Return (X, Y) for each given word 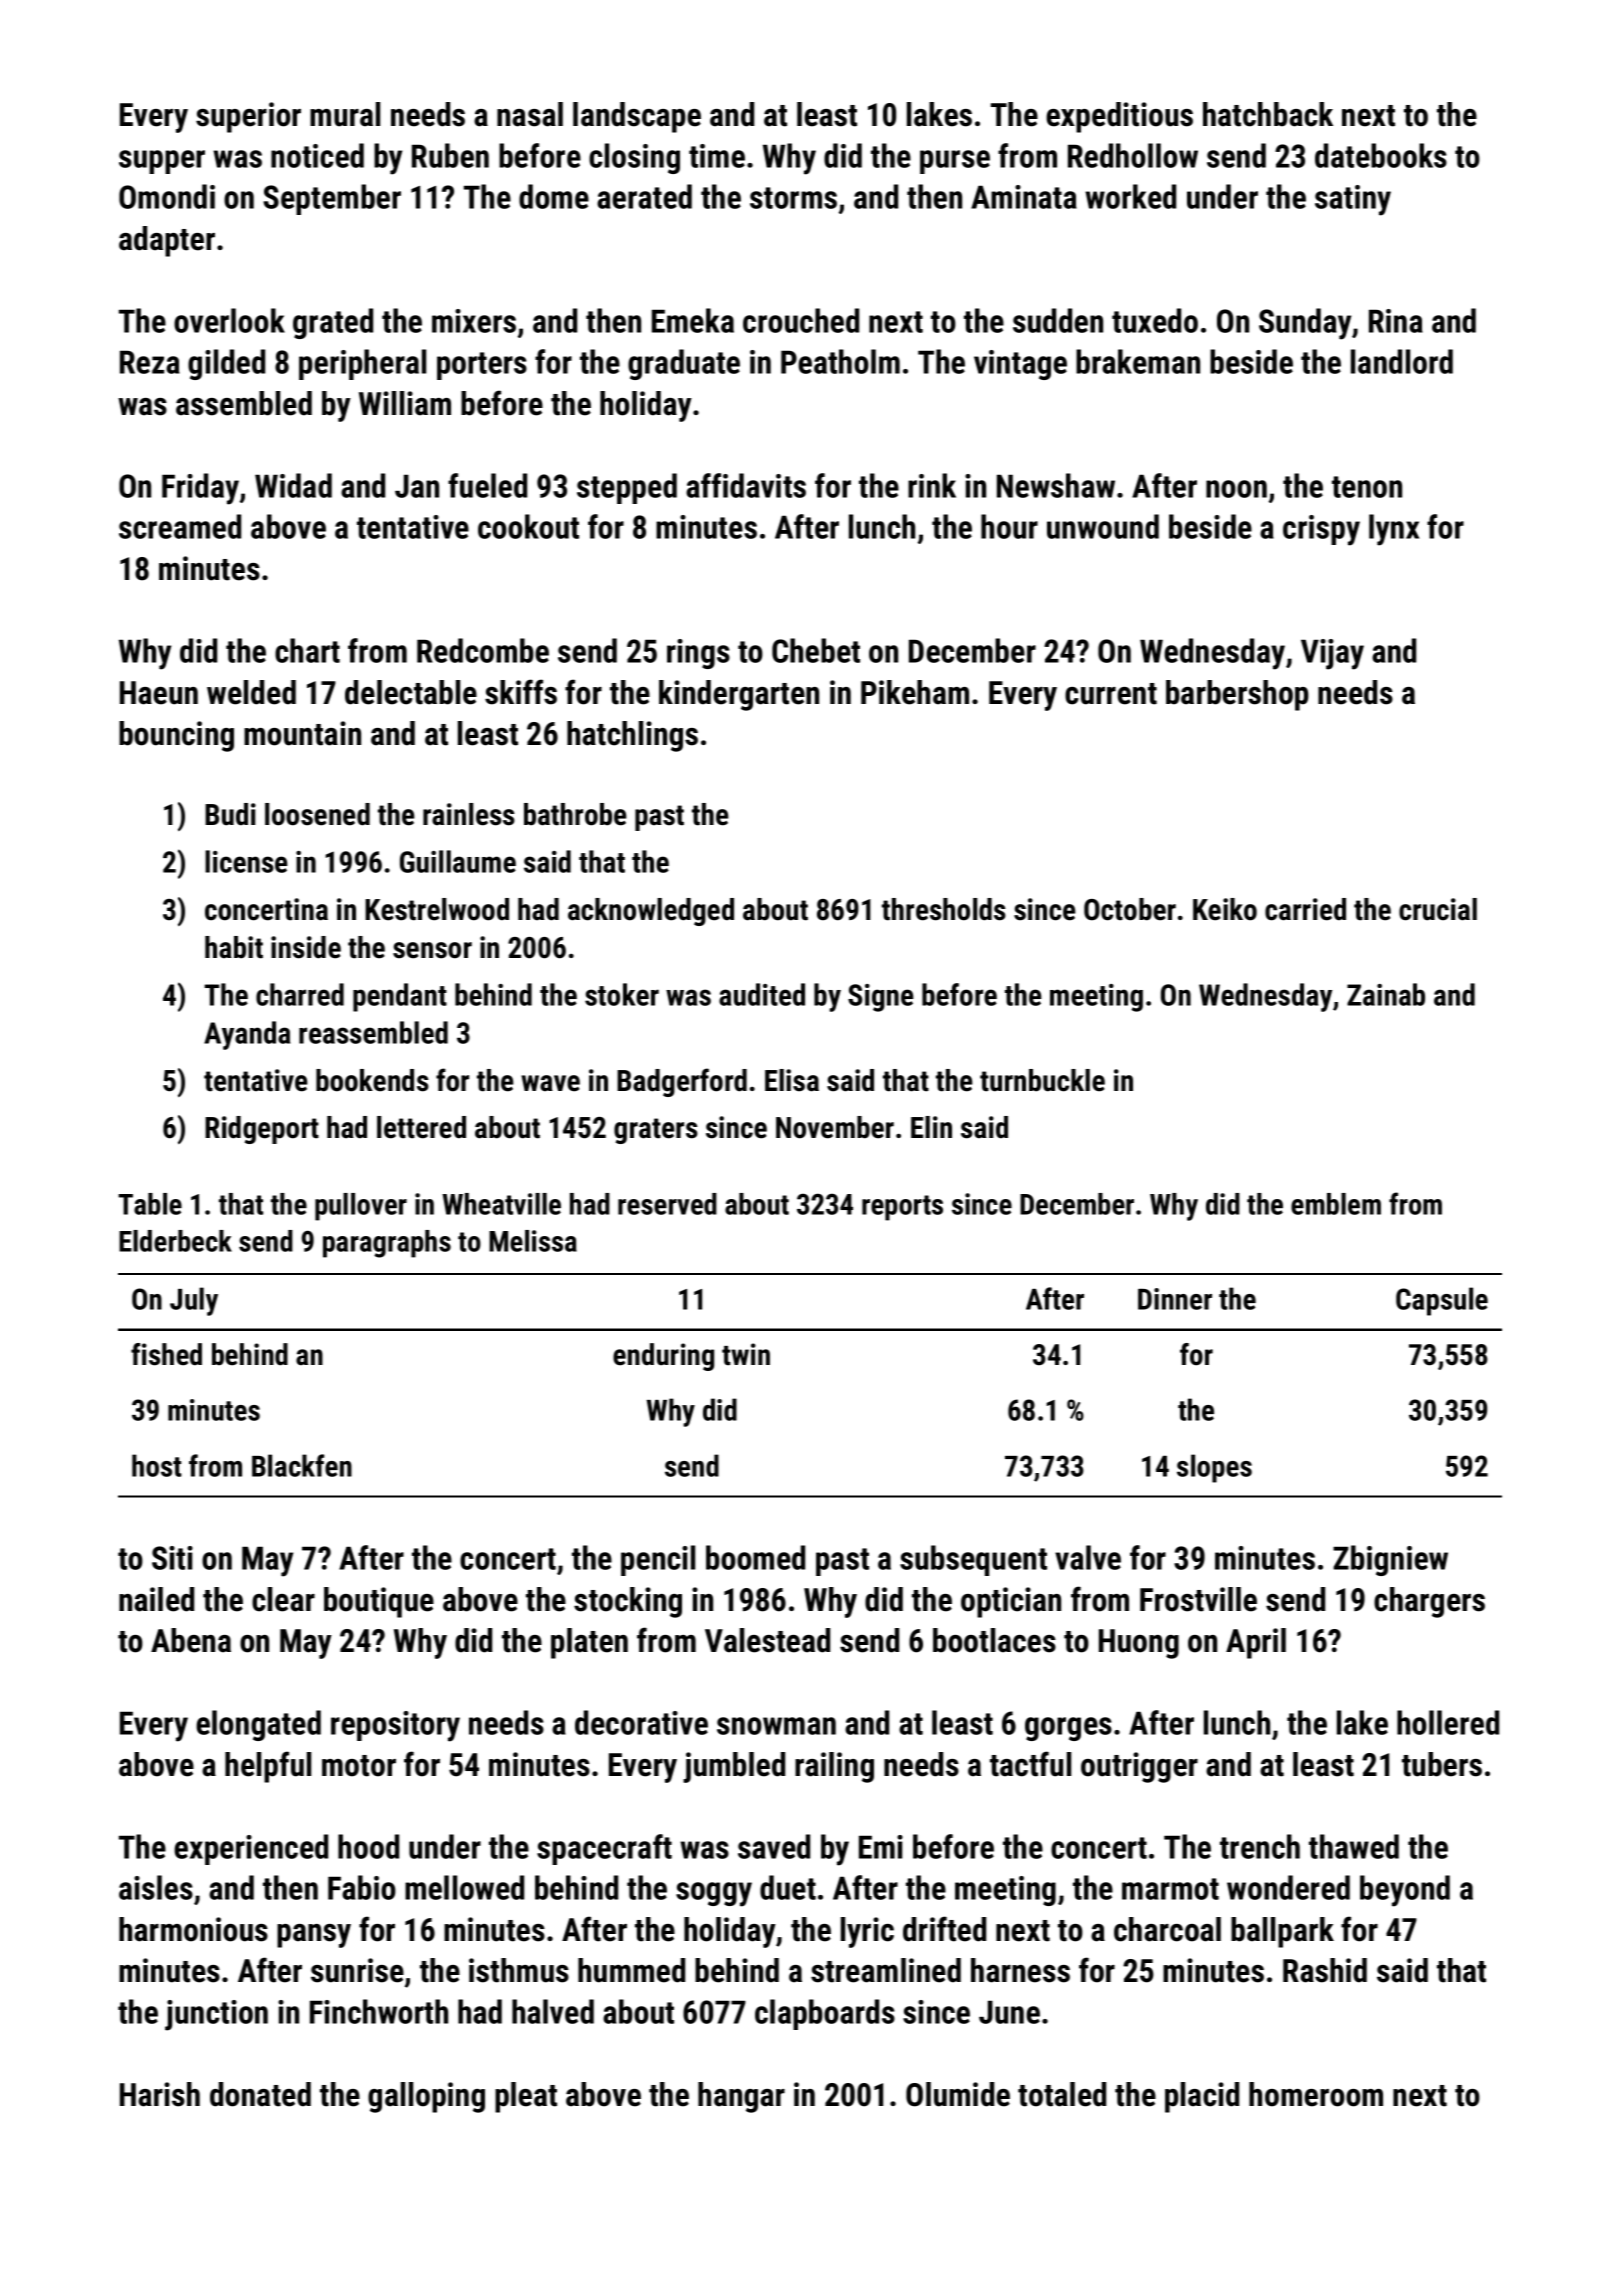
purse (955, 162)
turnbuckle (1042, 1080)
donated (260, 2094)
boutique (379, 1602)
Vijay (1332, 654)
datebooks (1381, 155)
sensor (432, 950)
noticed (317, 155)
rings (698, 654)
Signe (880, 998)
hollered (1448, 1722)
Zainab (1386, 994)
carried (1305, 909)
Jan (417, 486)
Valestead (767, 1640)
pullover (361, 1207)
